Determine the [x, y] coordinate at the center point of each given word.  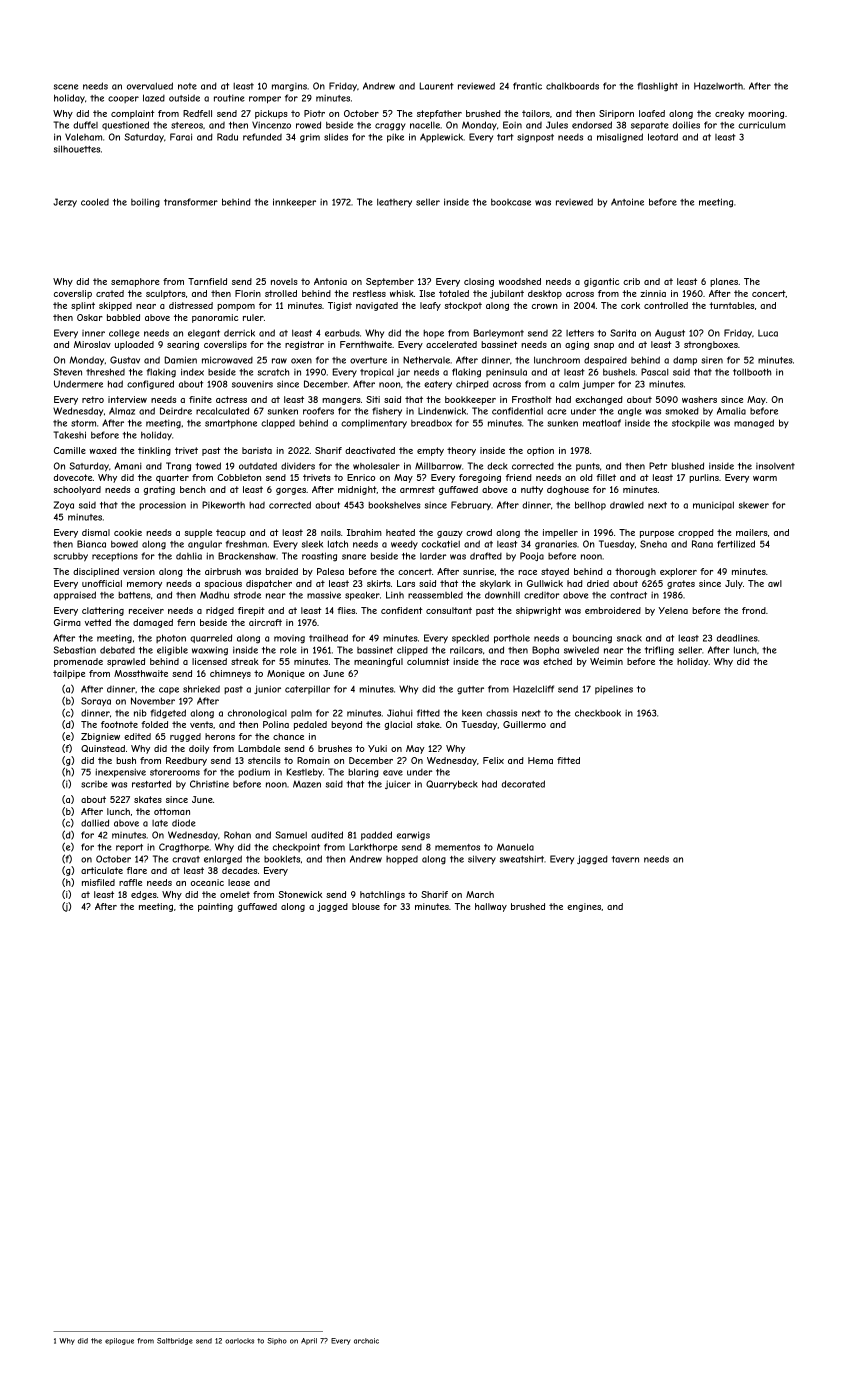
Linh [395, 595]
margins [289, 87]
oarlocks [239, 1341]
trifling [659, 651]
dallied [95, 823]
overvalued [150, 86]
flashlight [657, 87]
